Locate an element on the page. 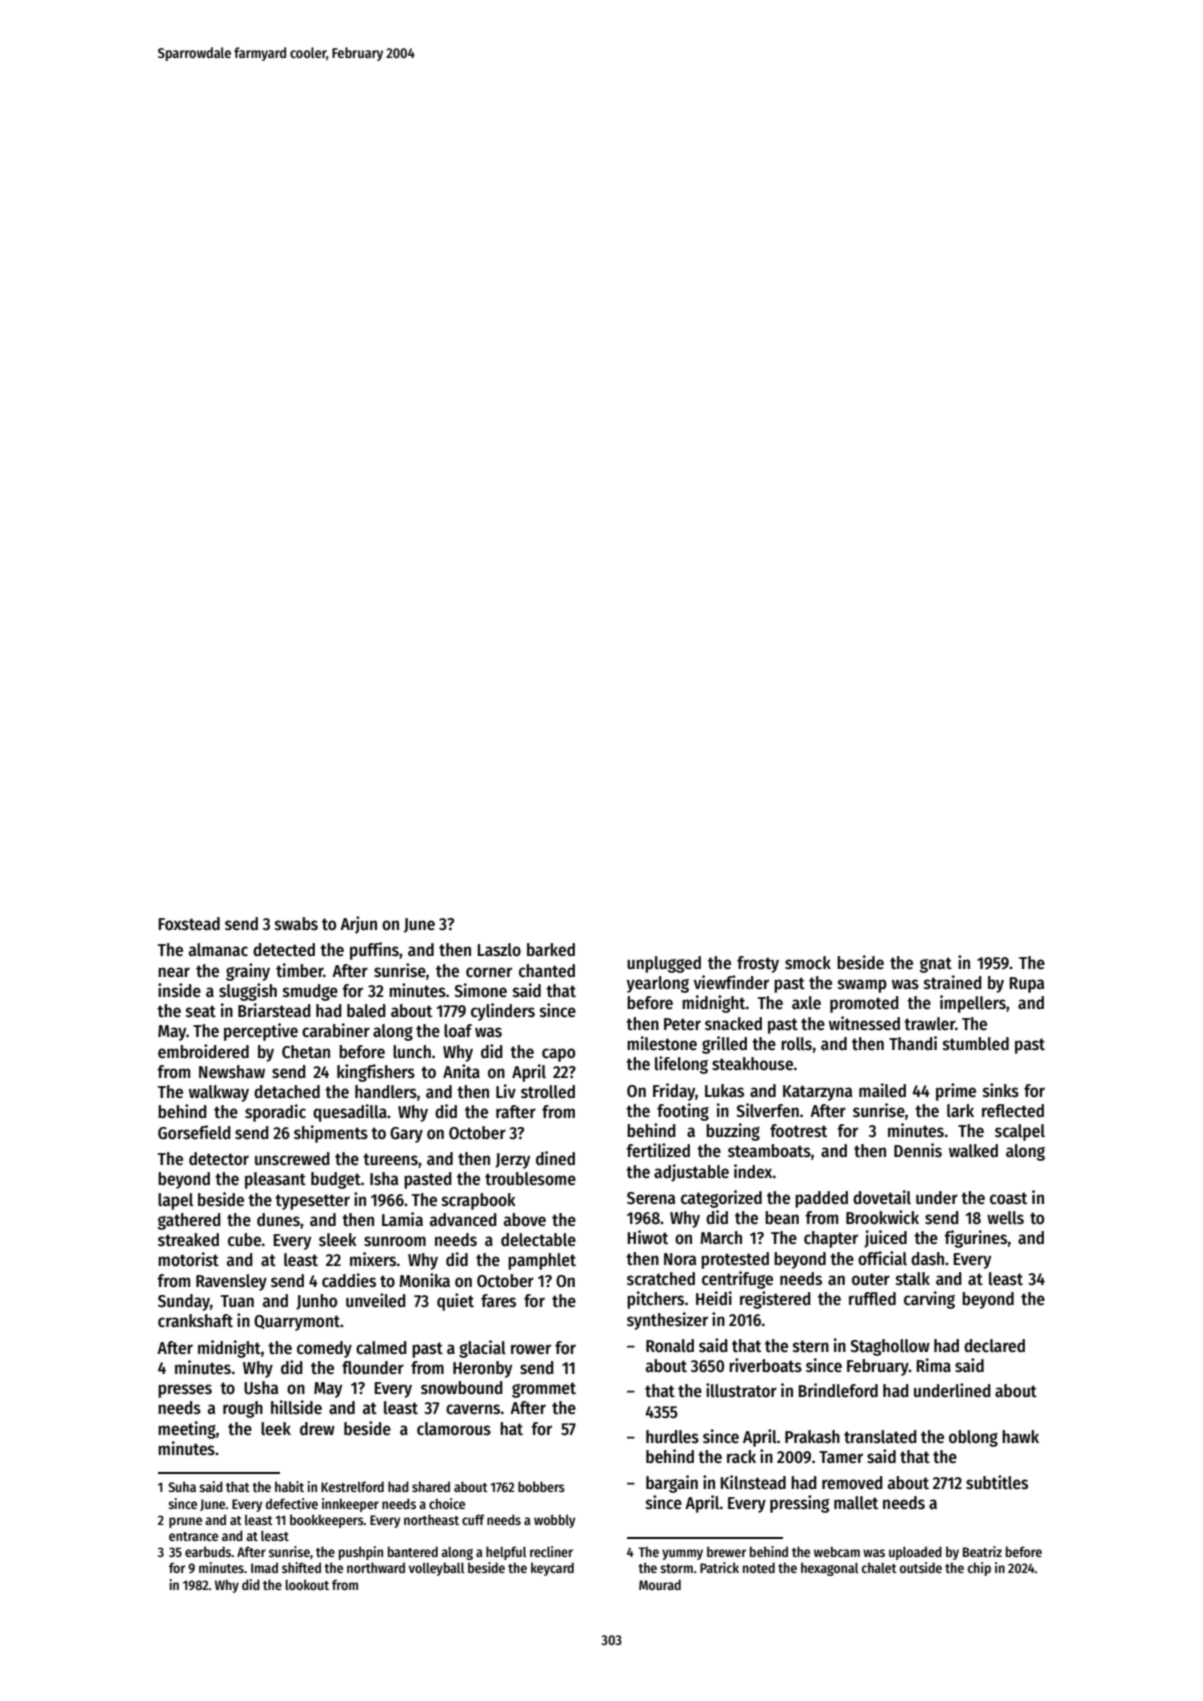 The width and height of the image is (1203, 1701). lookout is located at coordinates (307, 1584).
